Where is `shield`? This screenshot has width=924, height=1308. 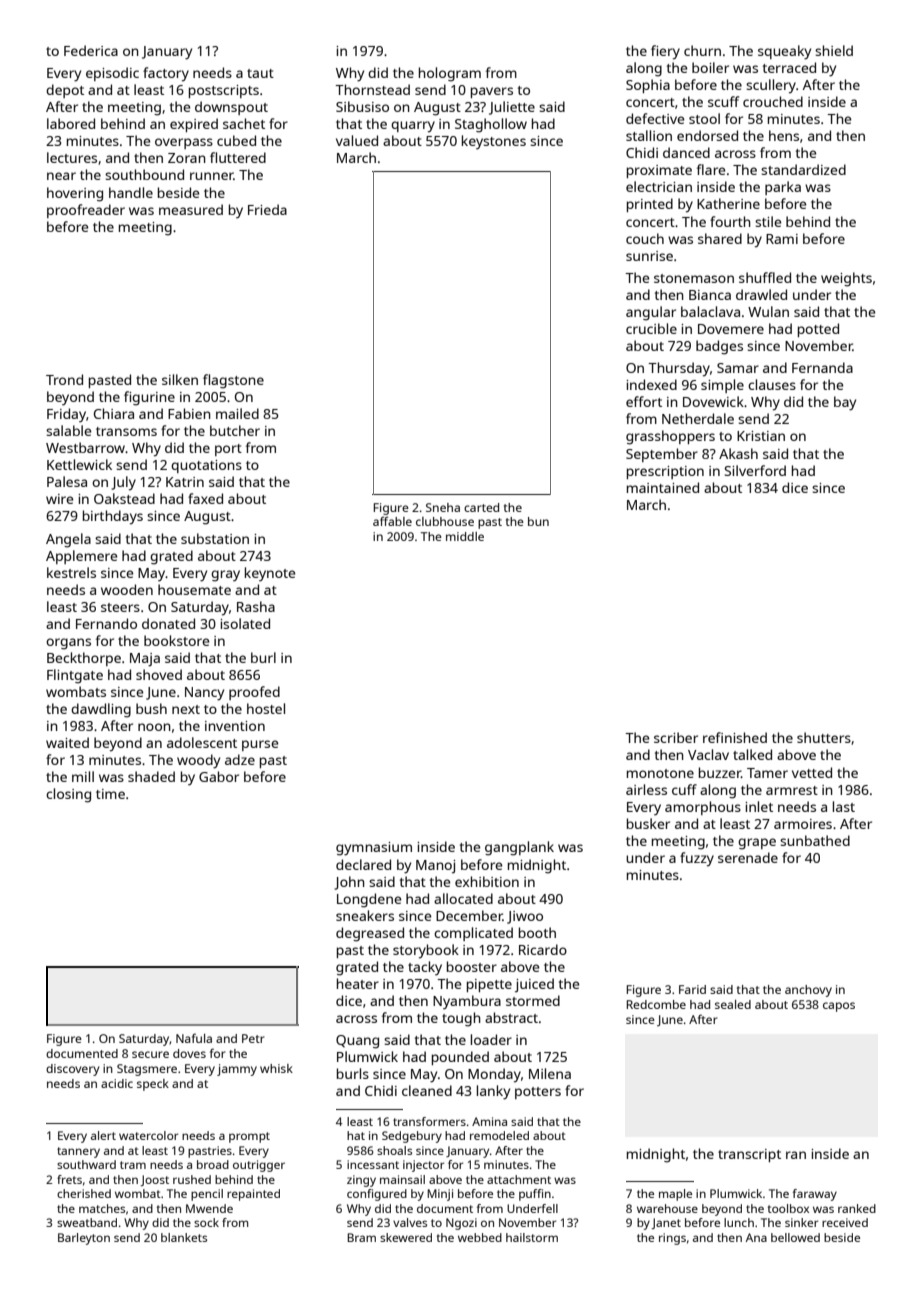 shield is located at coordinates (834, 50).
